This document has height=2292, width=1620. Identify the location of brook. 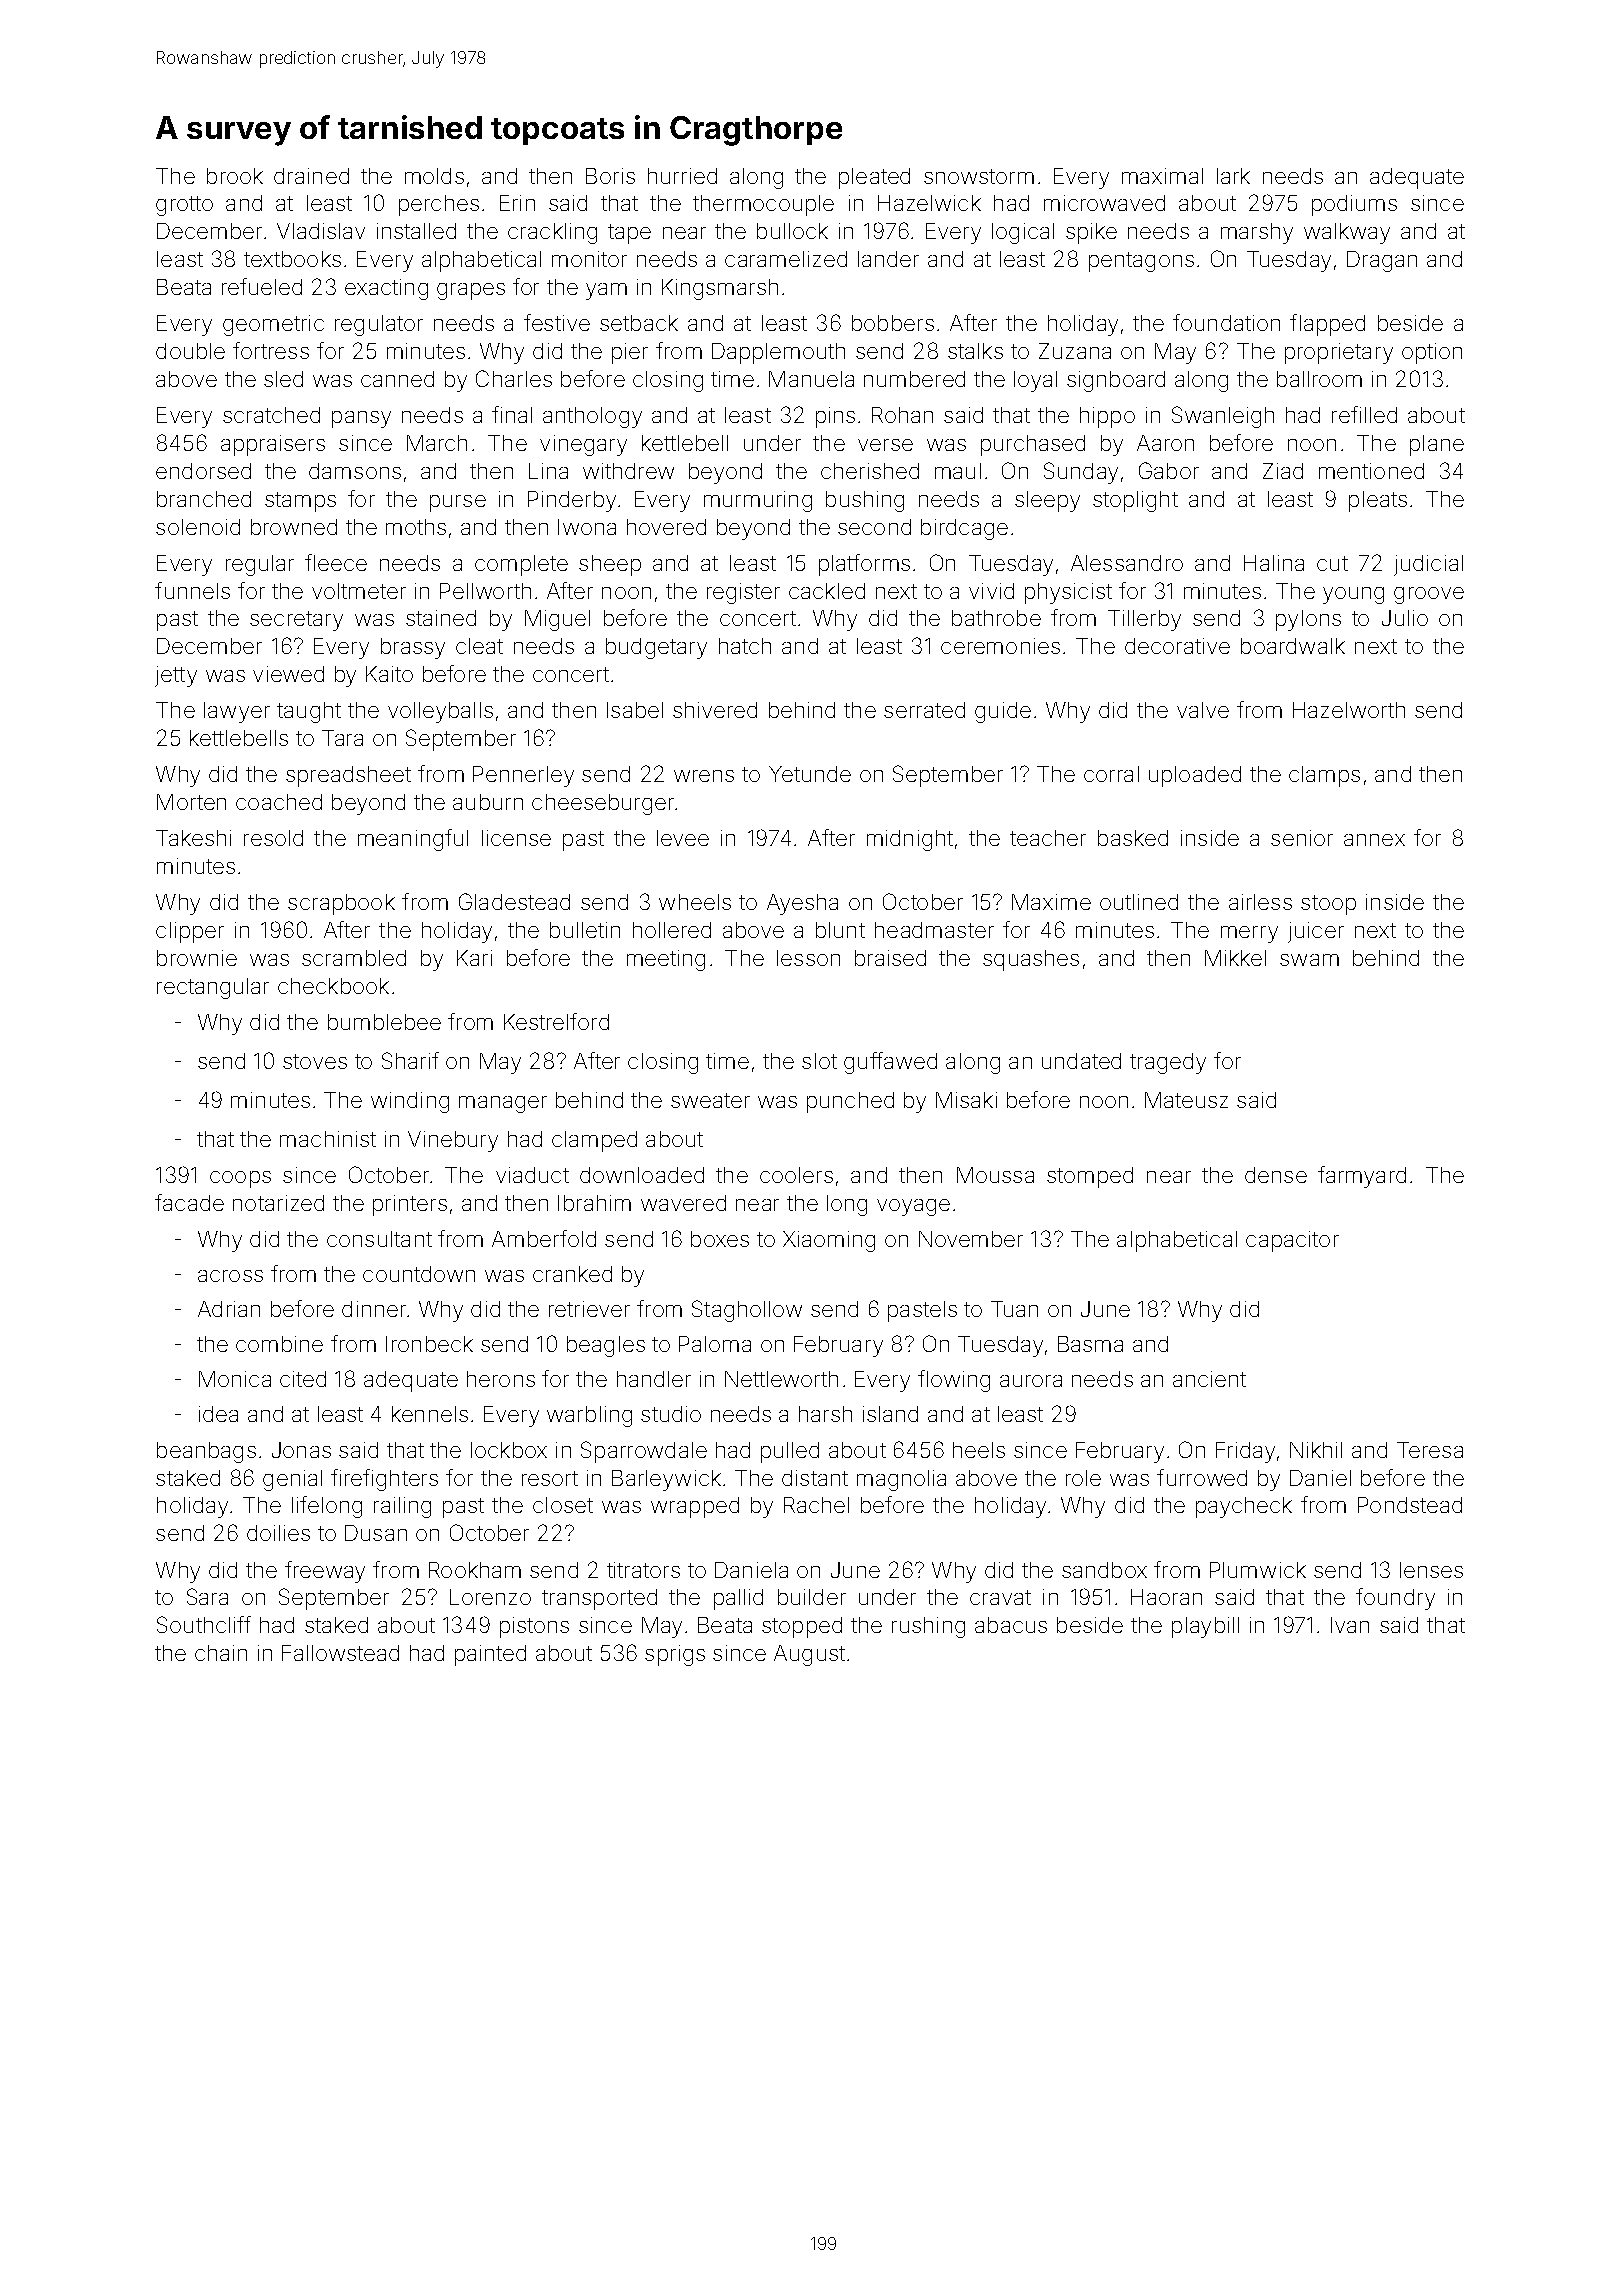
(235, 176).
